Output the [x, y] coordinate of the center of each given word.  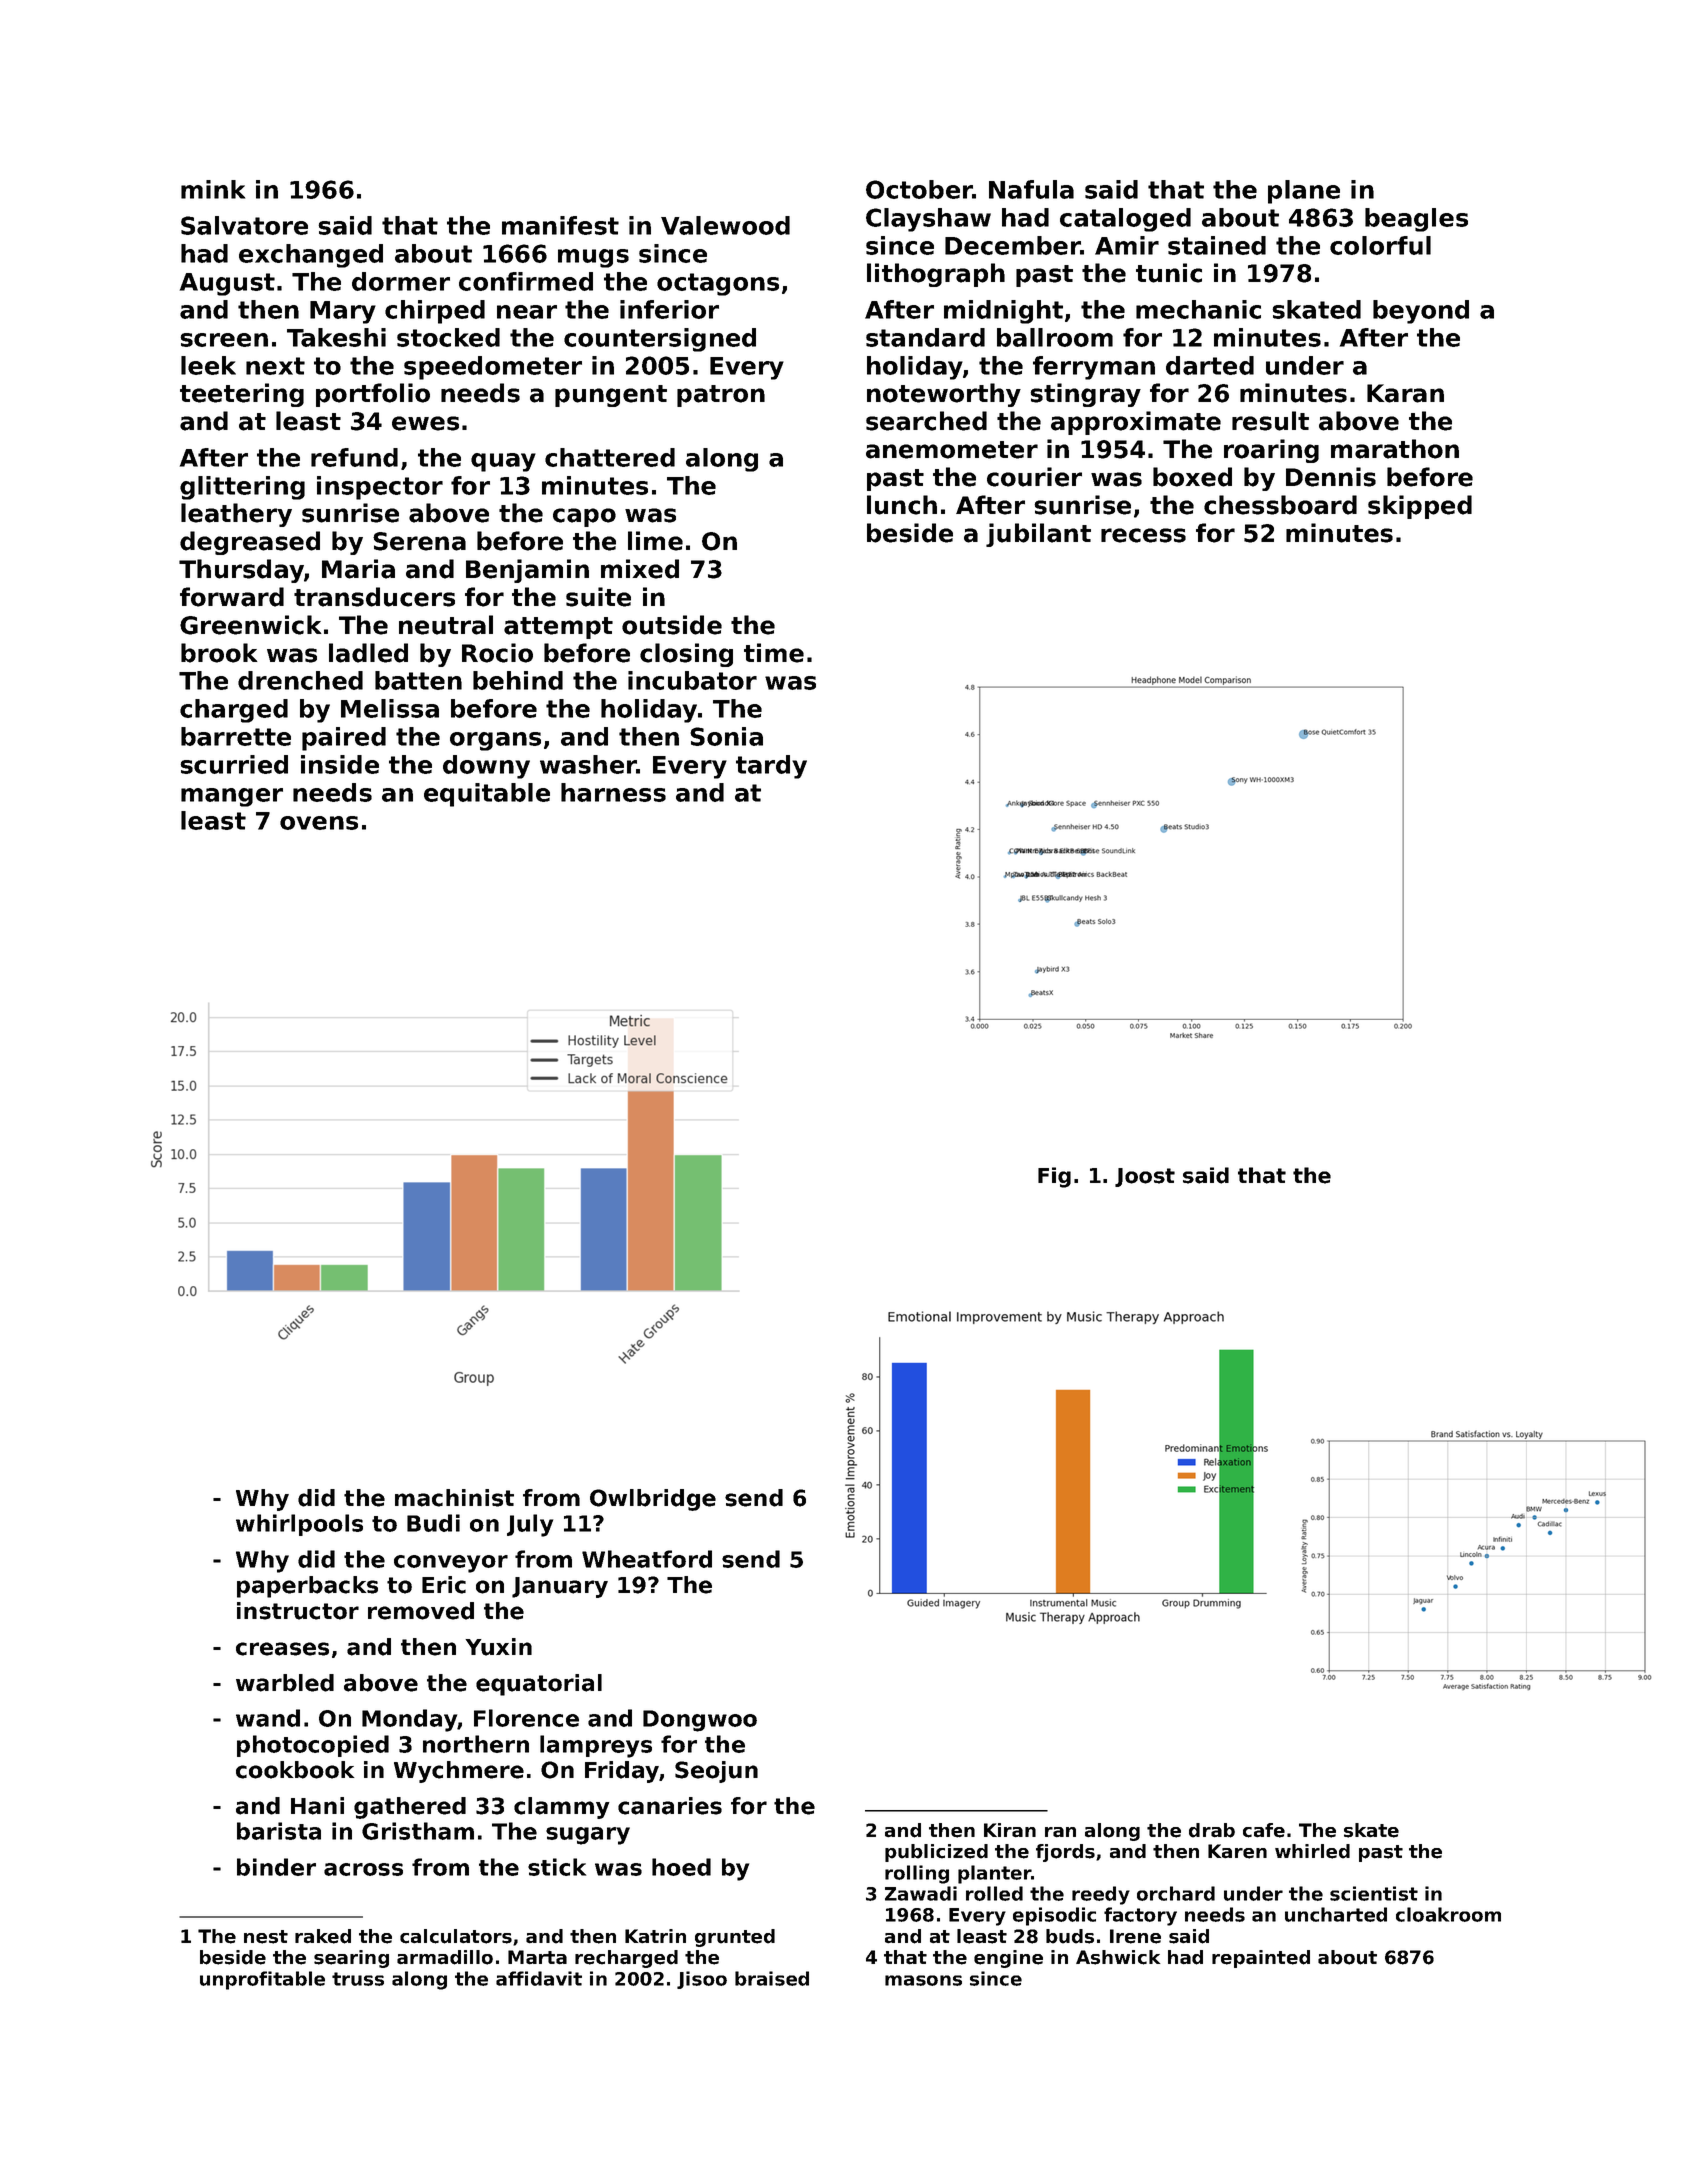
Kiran [1010, 1830]
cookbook [295, 1770]
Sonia [726, 736]
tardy [771, 767]
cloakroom [1448, 1914]
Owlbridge [653, 1500]
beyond [1421, 312]
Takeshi [336, 337]
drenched [300, 680]
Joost [1145, 1177]
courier [1034, 477]
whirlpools [299, 1525]
